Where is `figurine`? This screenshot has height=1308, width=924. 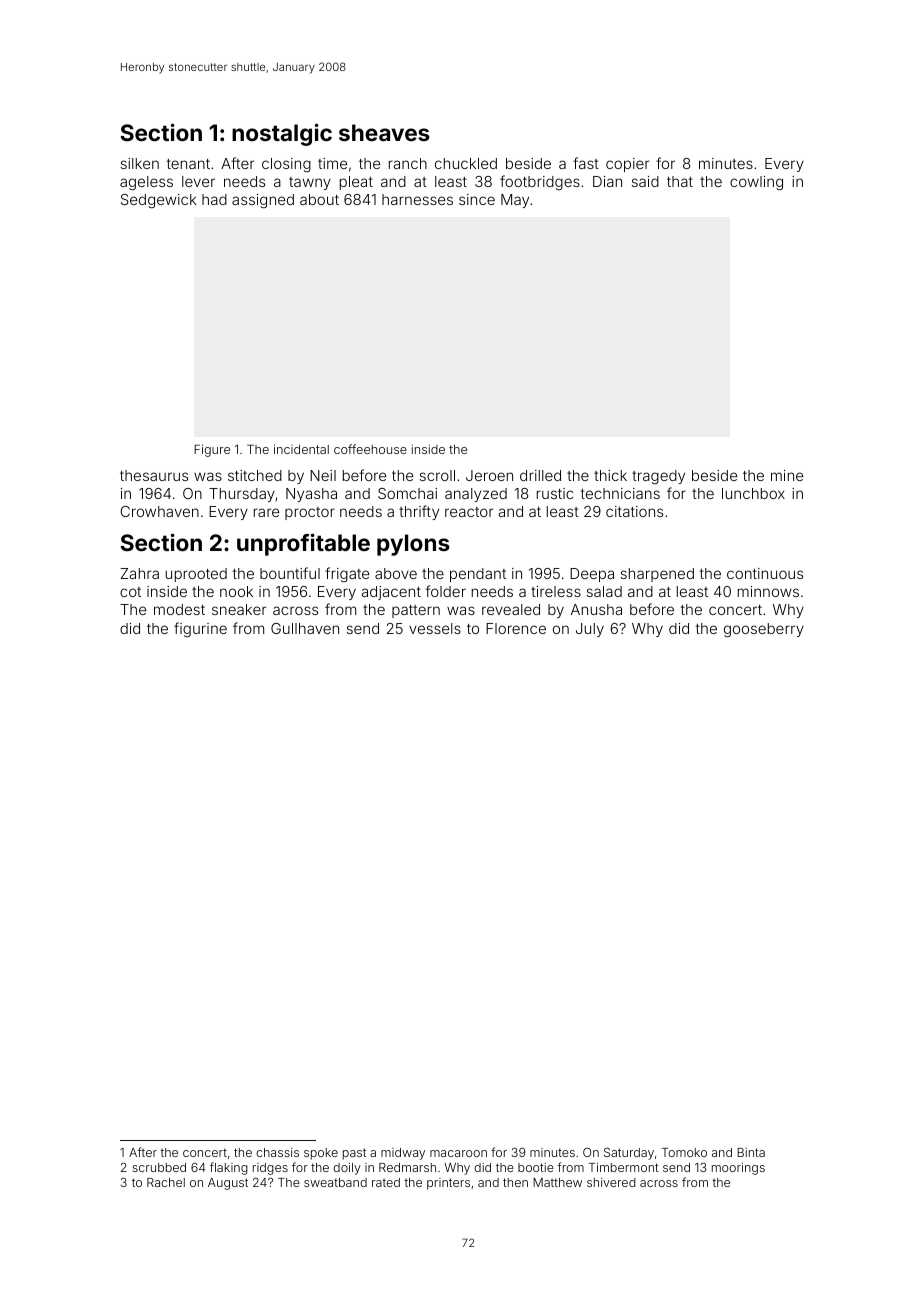 figurine is located at coordinates (200, 630).
